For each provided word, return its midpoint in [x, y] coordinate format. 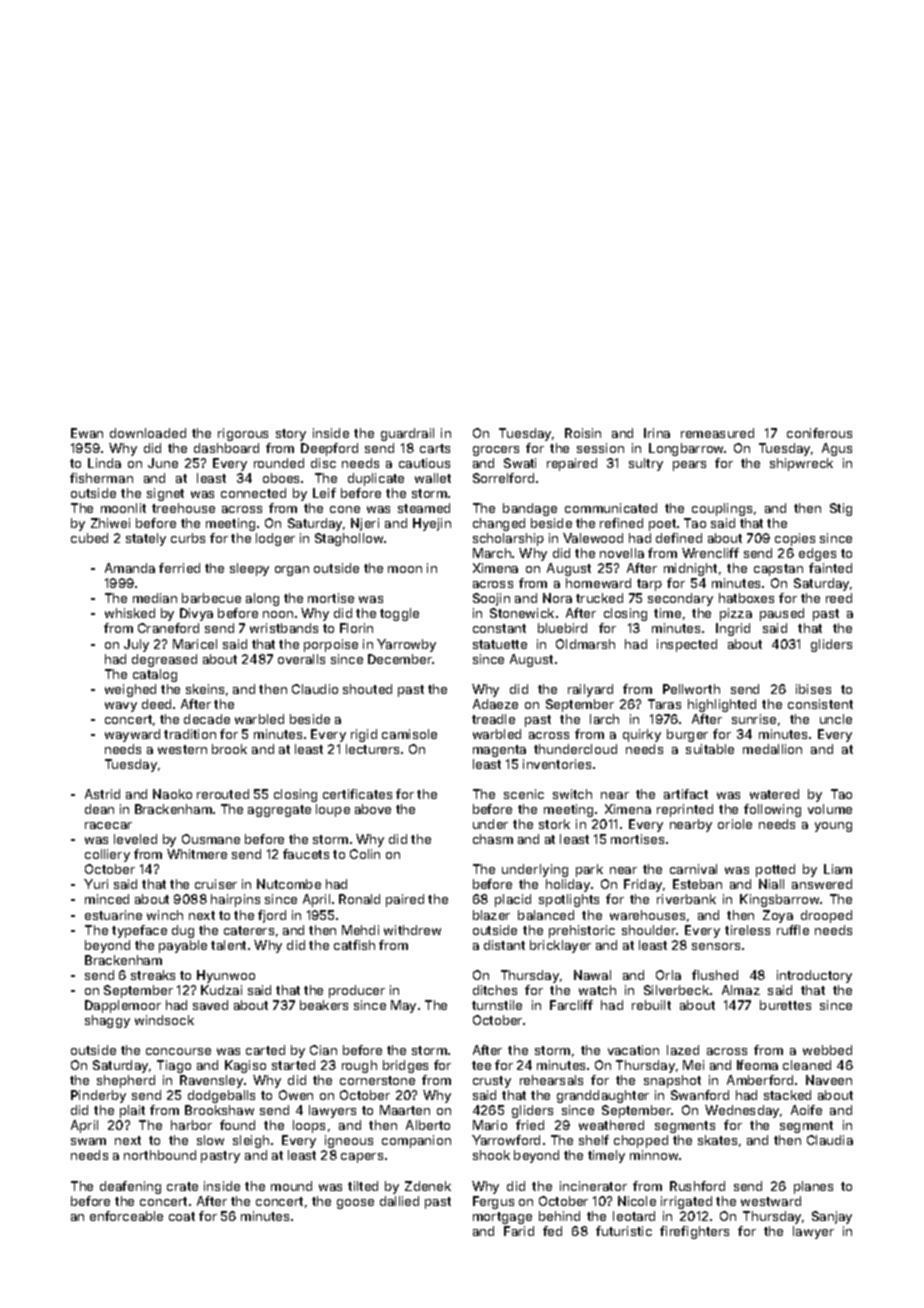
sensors [716, 946]
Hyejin [432, 524]
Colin [365, 854]
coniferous [819, 433]
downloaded [148, 433]
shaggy [107, 1021]
